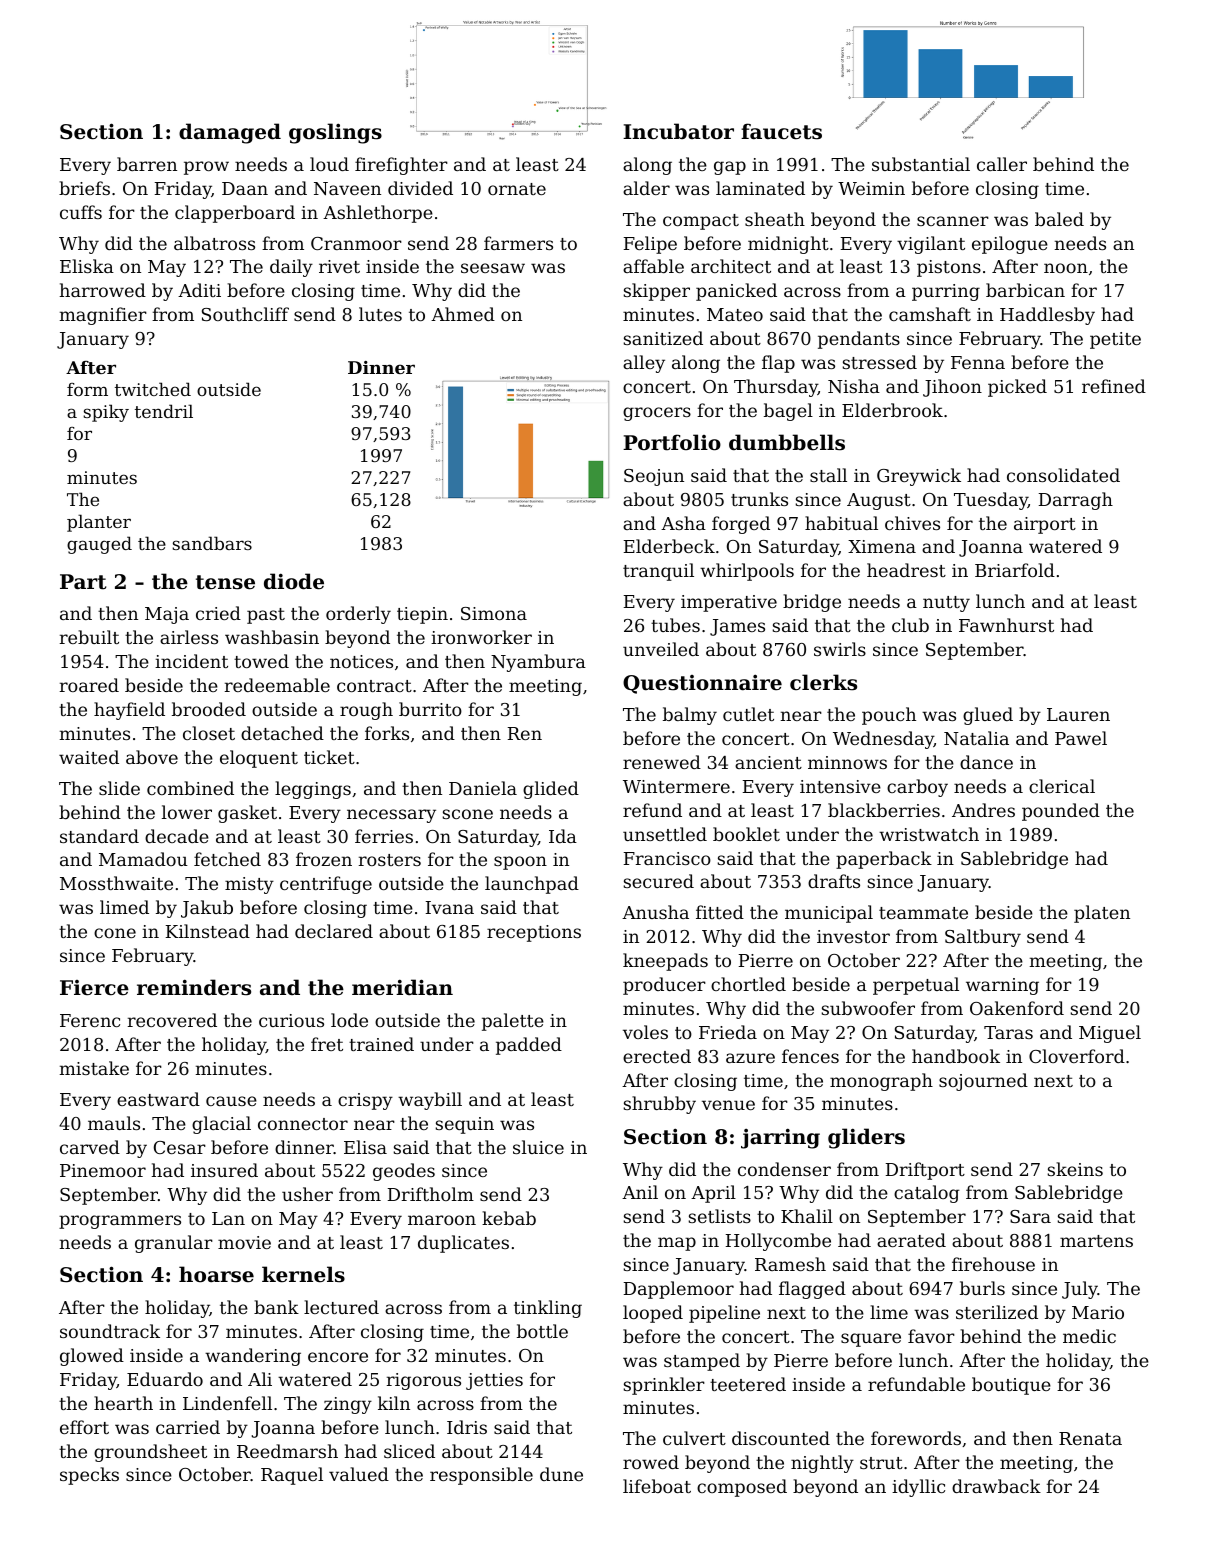 The image size is (1211, 1568). Describe the element at coordinates (292, 1476) in the page. I see `Raquel` at that location.
